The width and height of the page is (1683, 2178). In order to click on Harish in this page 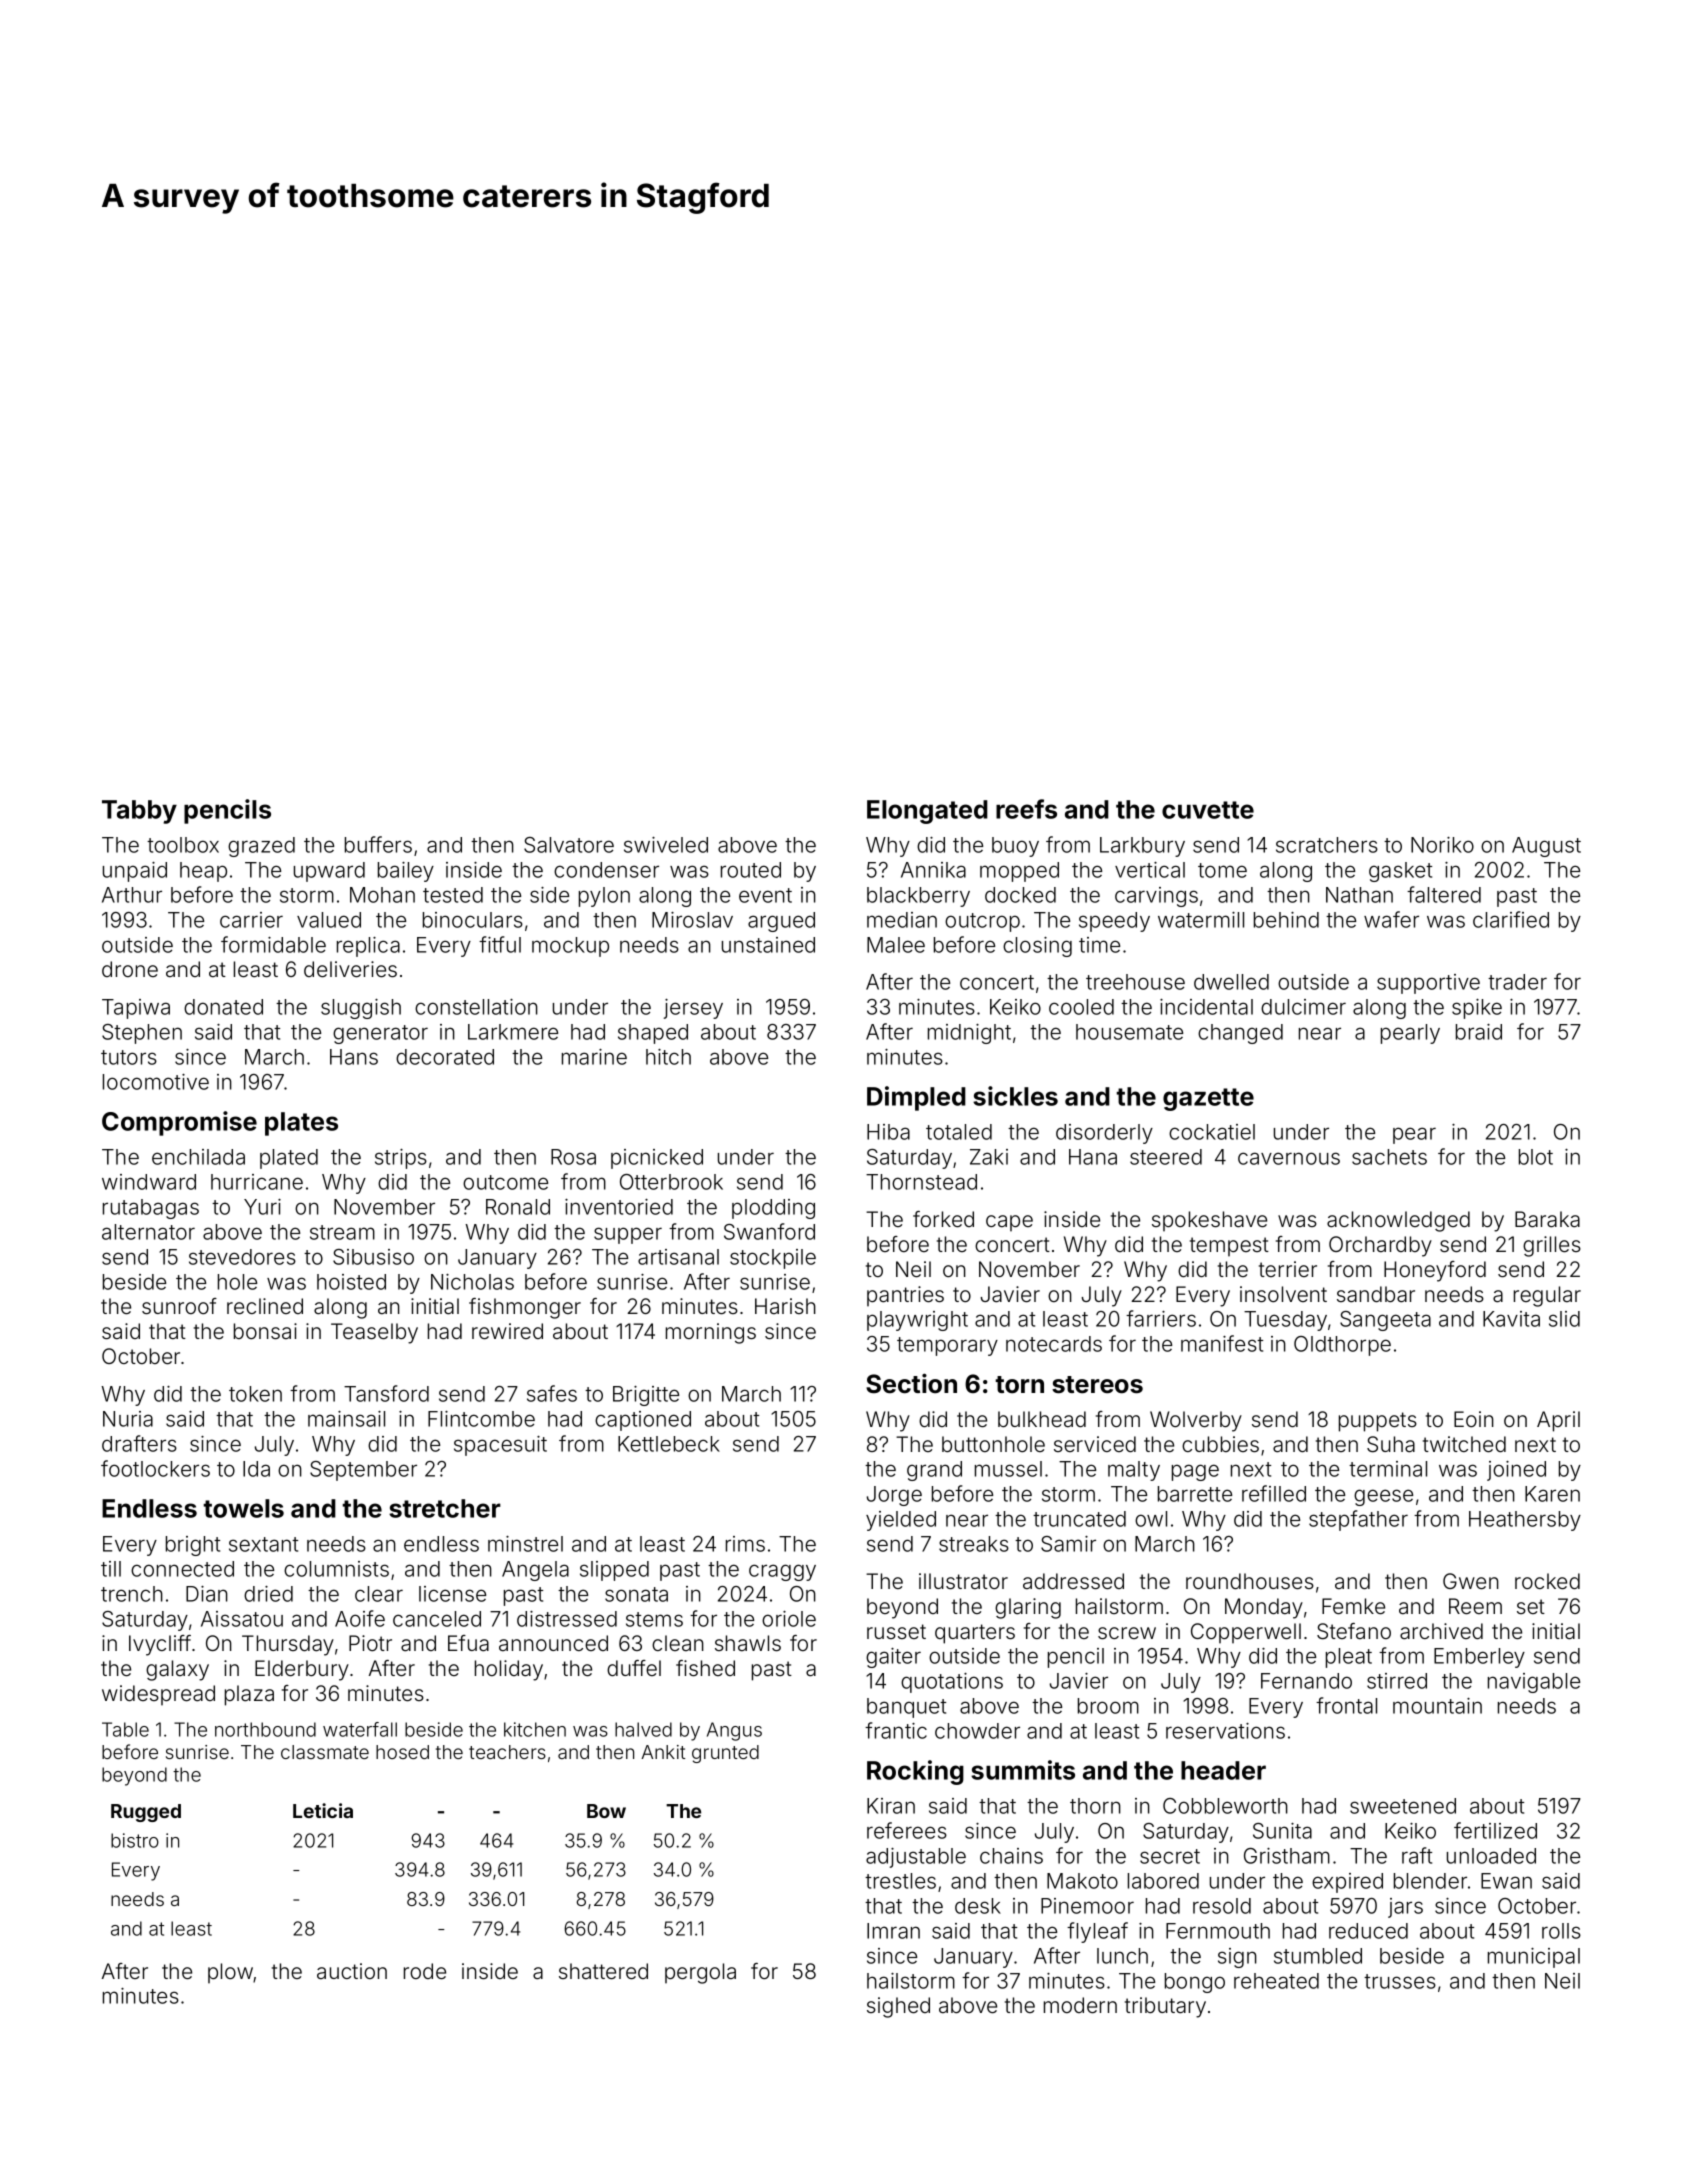, I will do `click(785, 1306)`.
